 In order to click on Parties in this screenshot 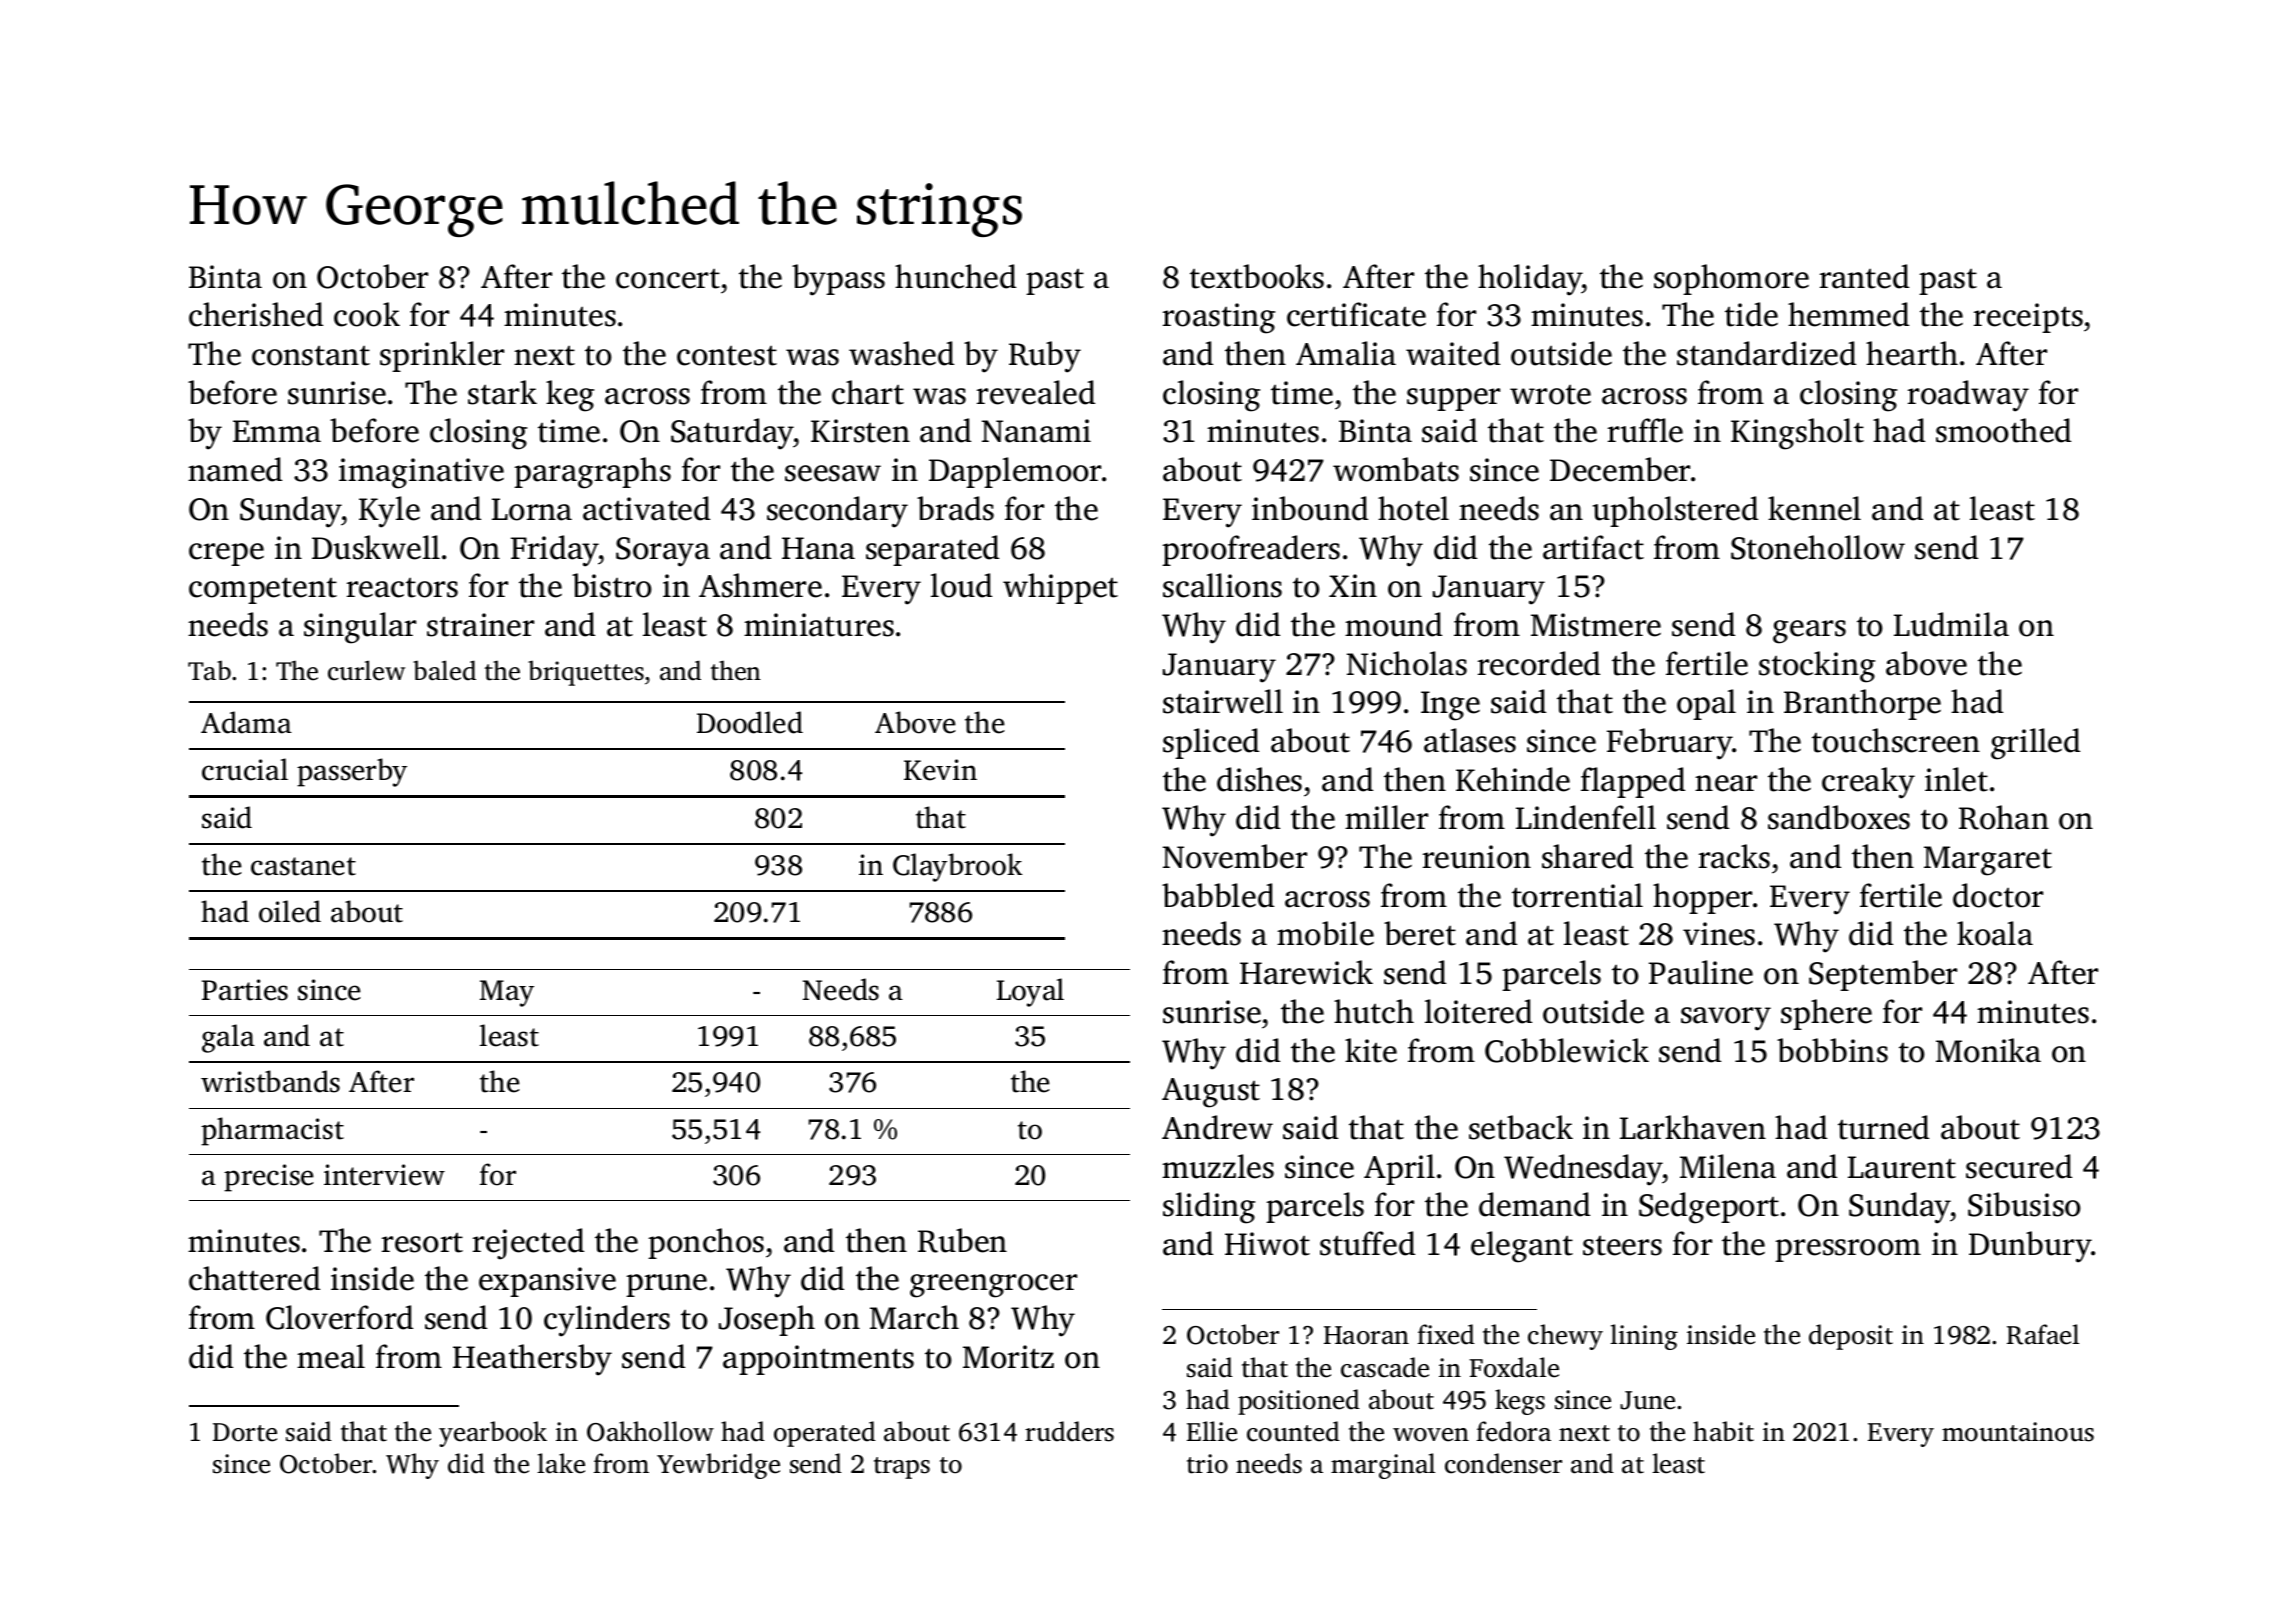, I will do `click(245, 990)`.
